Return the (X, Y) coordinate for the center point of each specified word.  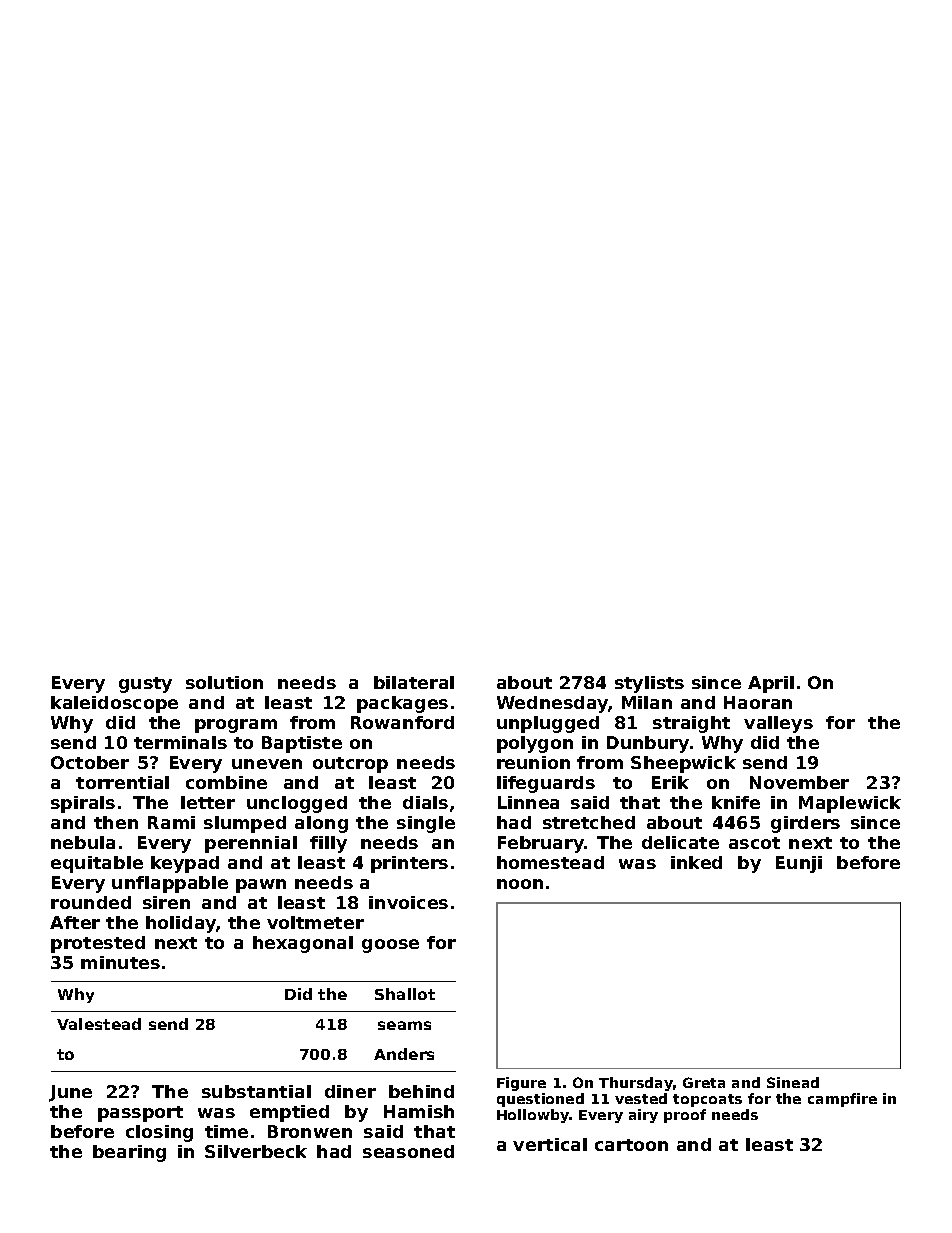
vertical (550, 1144)
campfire (842, 1100)
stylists (649, 684)
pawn (261, 886)
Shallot (405, 994)
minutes (120, 962)
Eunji (799, 864)
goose (390, 946)
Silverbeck (256, 1151)
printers (409, 864)
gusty (145, 685)
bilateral (414, 682)
